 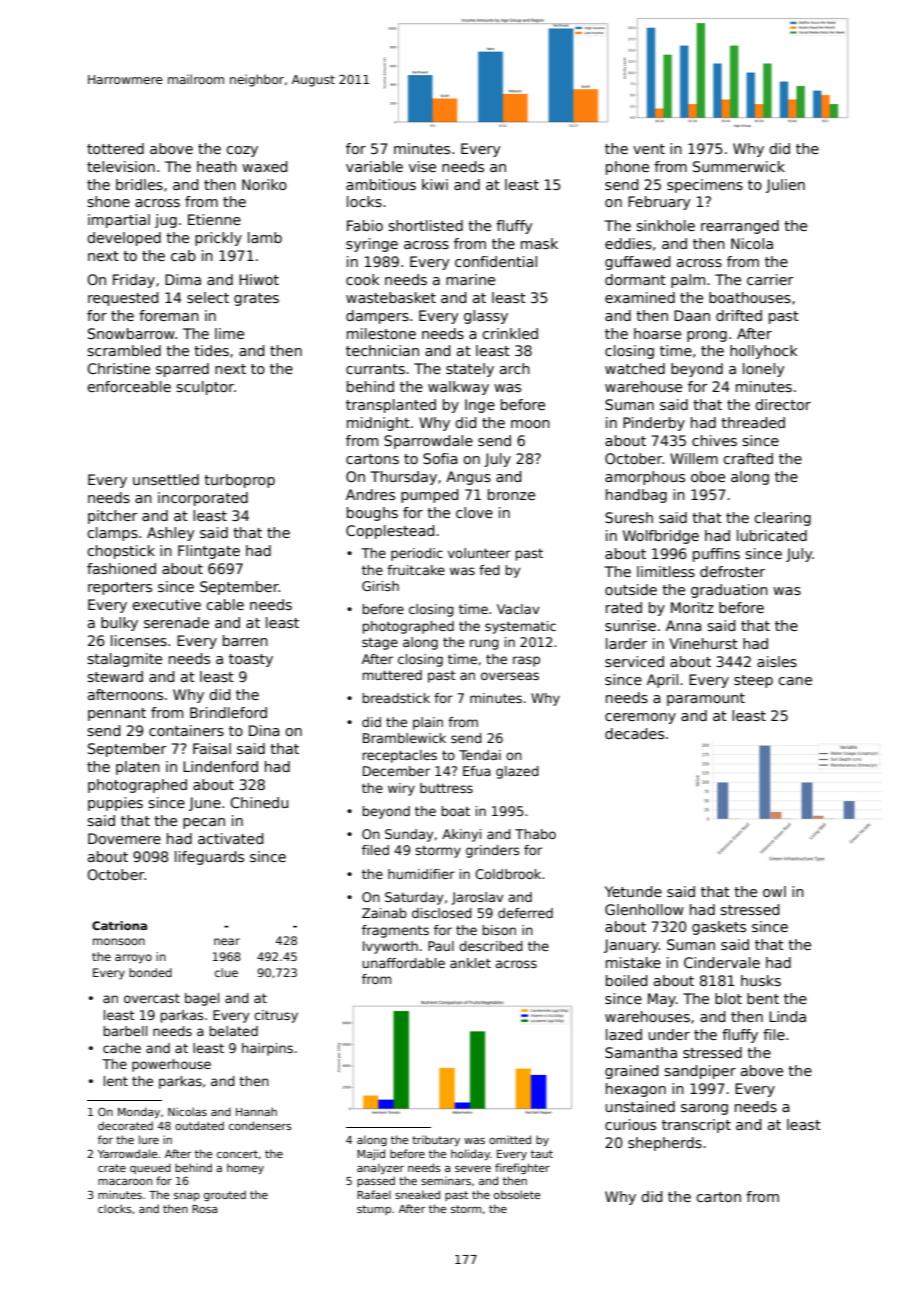 What do you see at coordinates (470, 279) in the image?
I see `marine` at bounding box center [470, 279].
